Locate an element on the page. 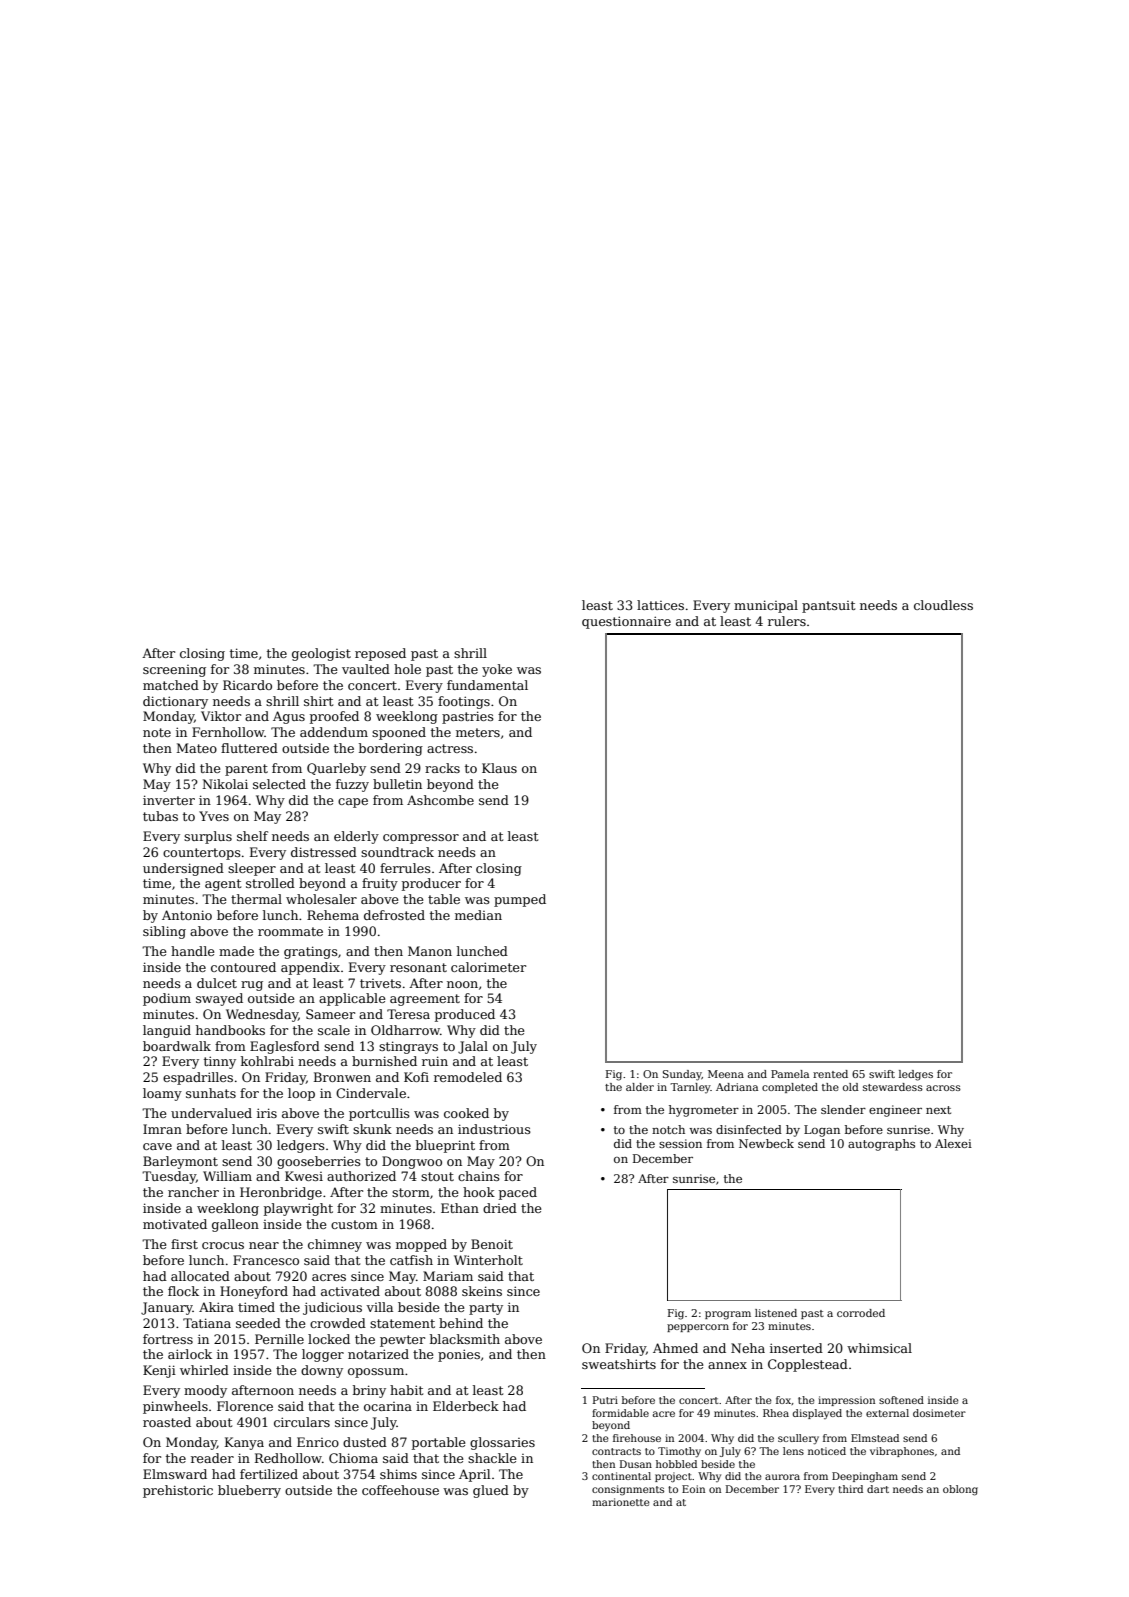 This document has width=1129, height=1597. pumped is located at coordinates (520, 900).
